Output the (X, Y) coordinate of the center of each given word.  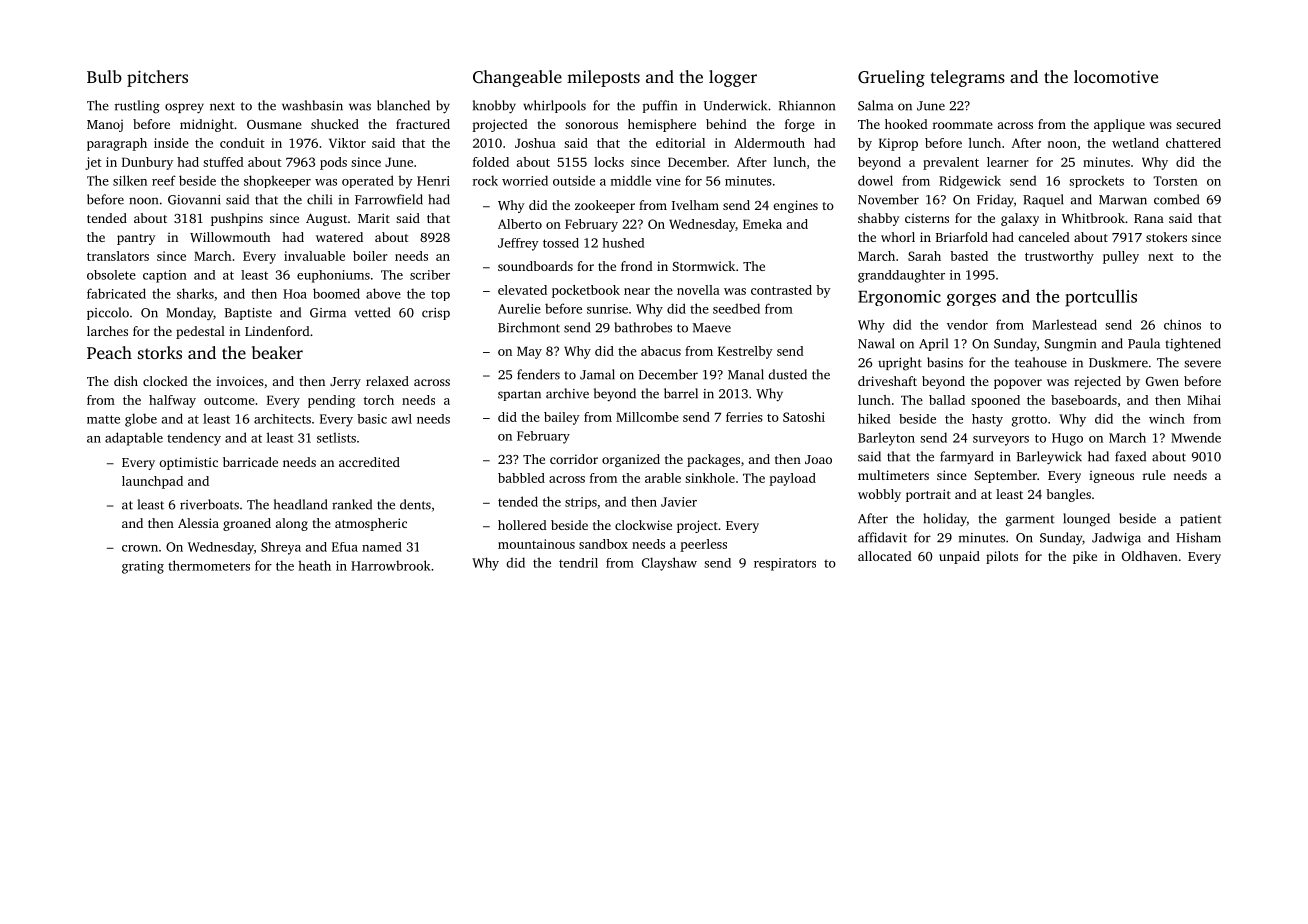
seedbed (736, 308)
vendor (967, 324)
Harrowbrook (391, 565)
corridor (574, 459)
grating (143, 567)
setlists (336, 437)
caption (165, 276)
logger (733, 78)
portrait (928, 495)
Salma (875, 105)
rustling (137, 107)
